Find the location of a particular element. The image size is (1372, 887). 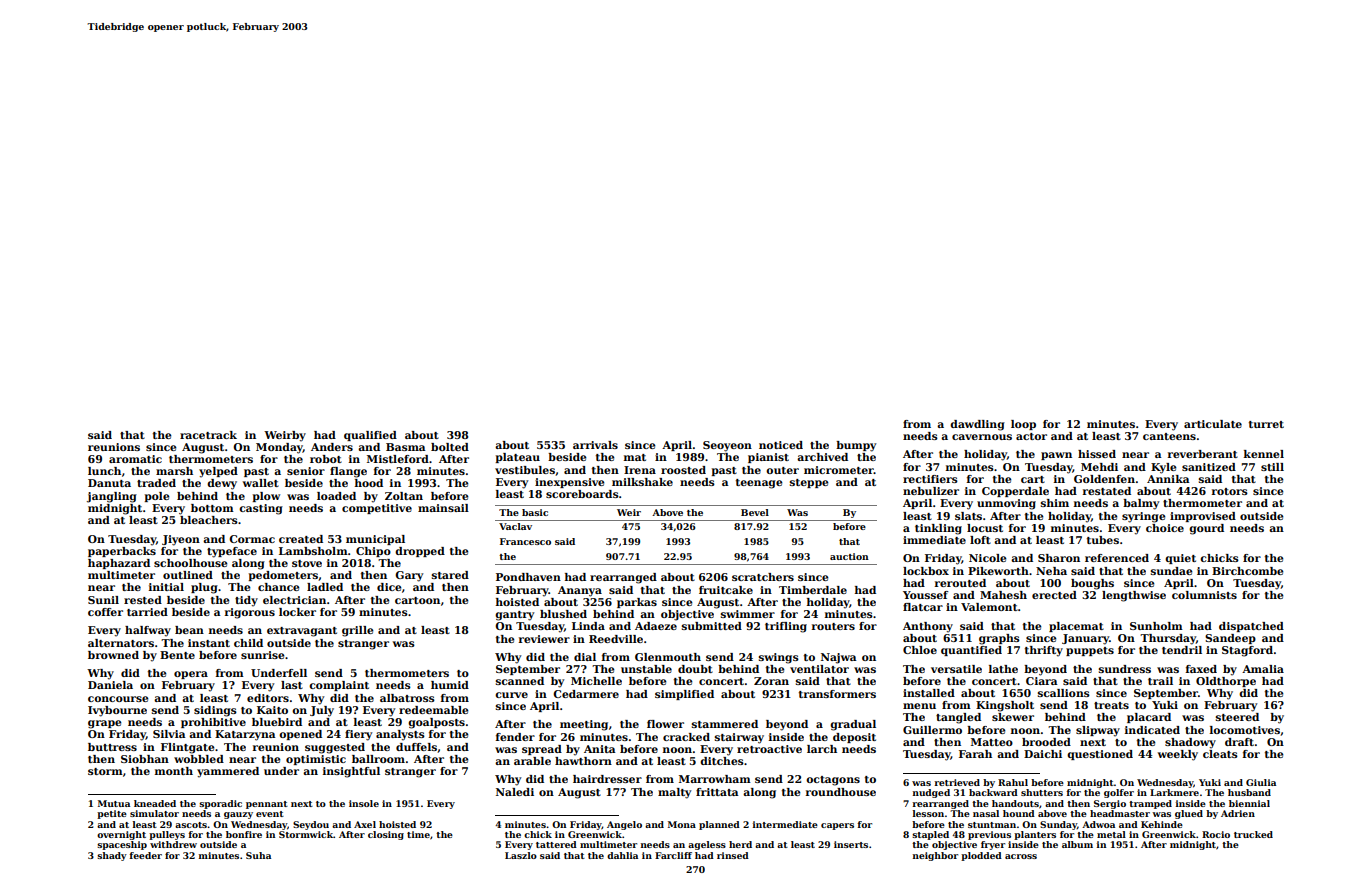

initial is located at coordinates (166, 587).
